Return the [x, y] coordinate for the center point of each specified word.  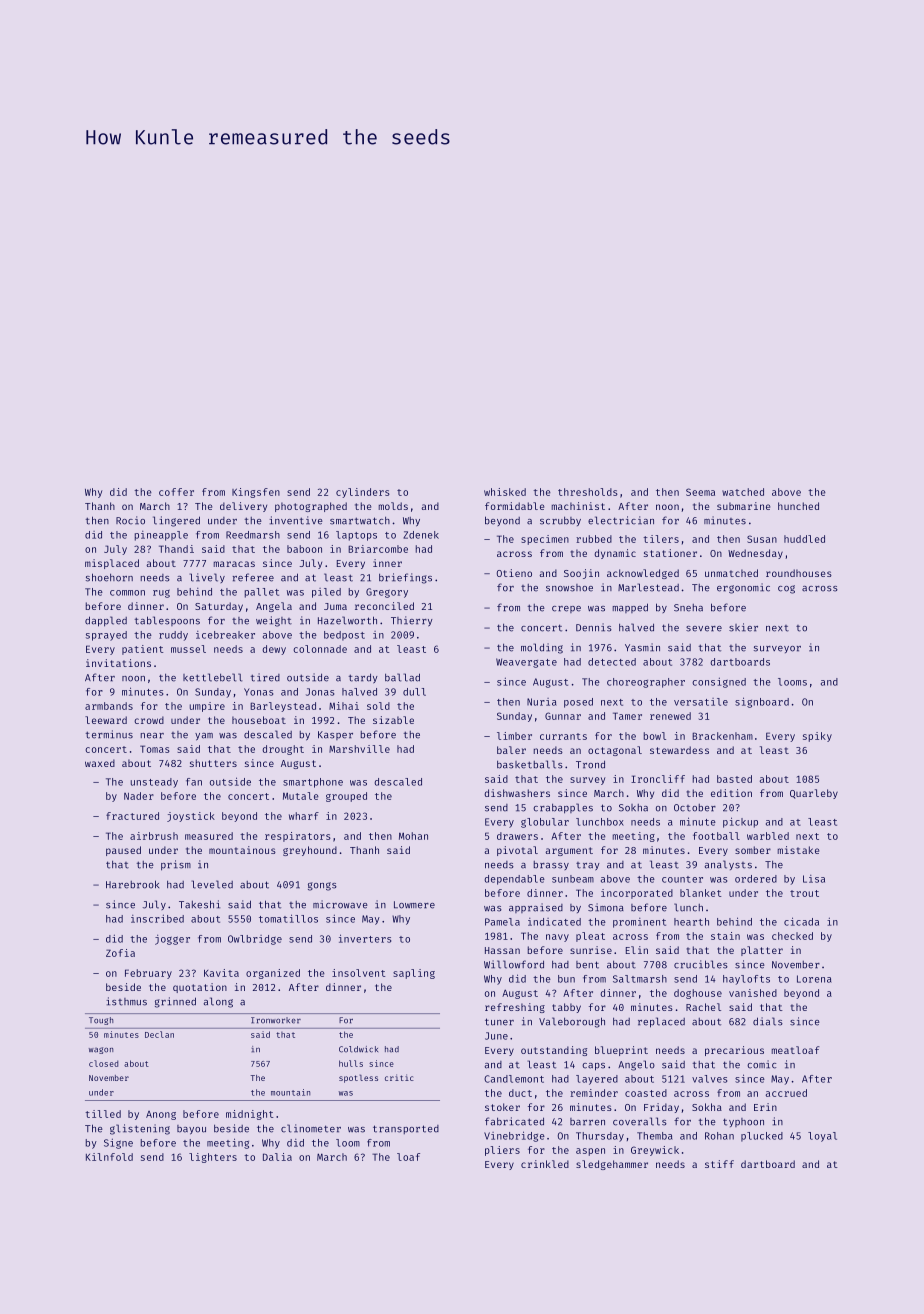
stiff [719, 1164]
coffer [176, 492]
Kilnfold [109, 1157]
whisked [505, 492]
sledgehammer [612, 1165]
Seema [700, 492]
